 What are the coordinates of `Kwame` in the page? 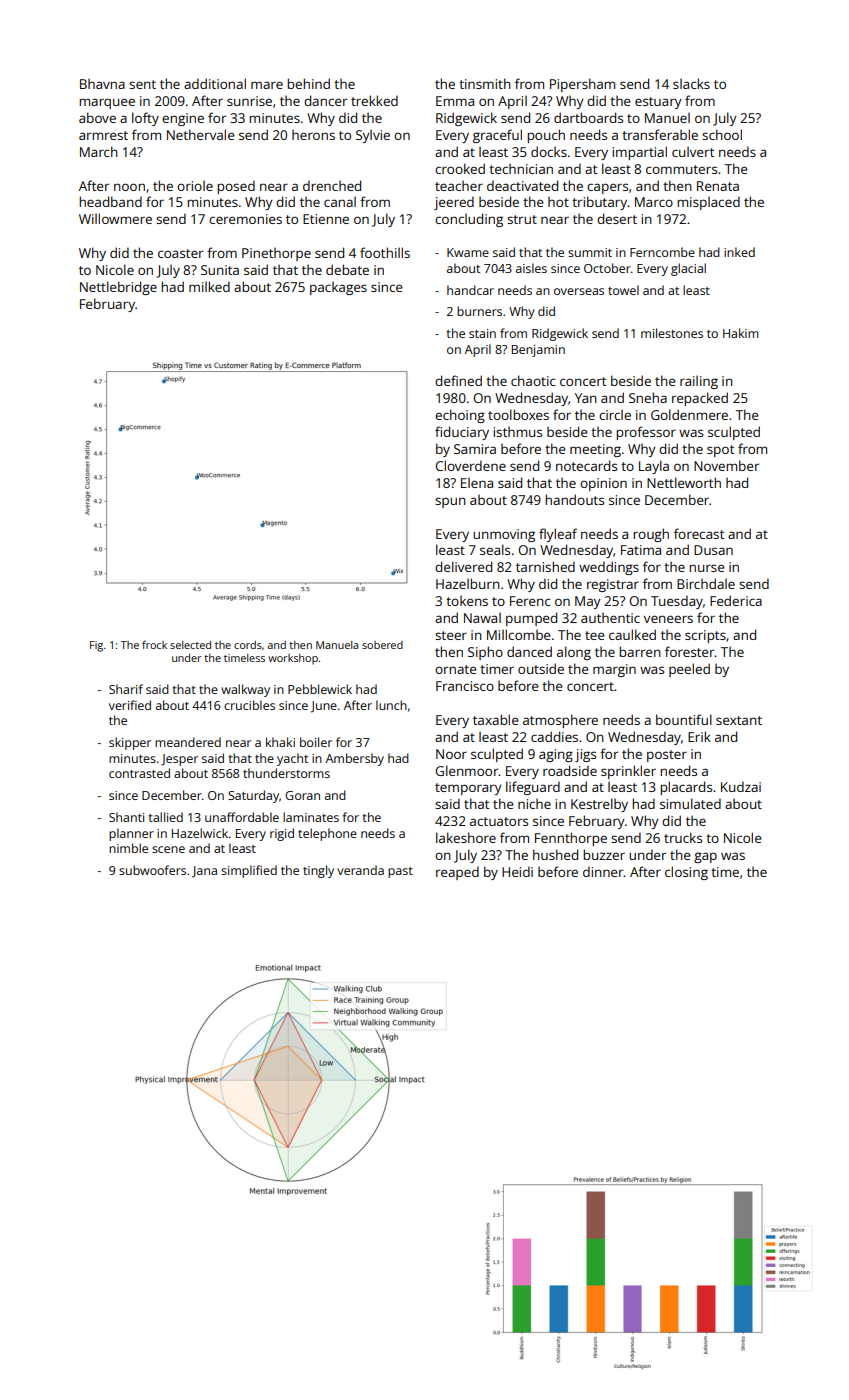 It's located at (468, 252).
